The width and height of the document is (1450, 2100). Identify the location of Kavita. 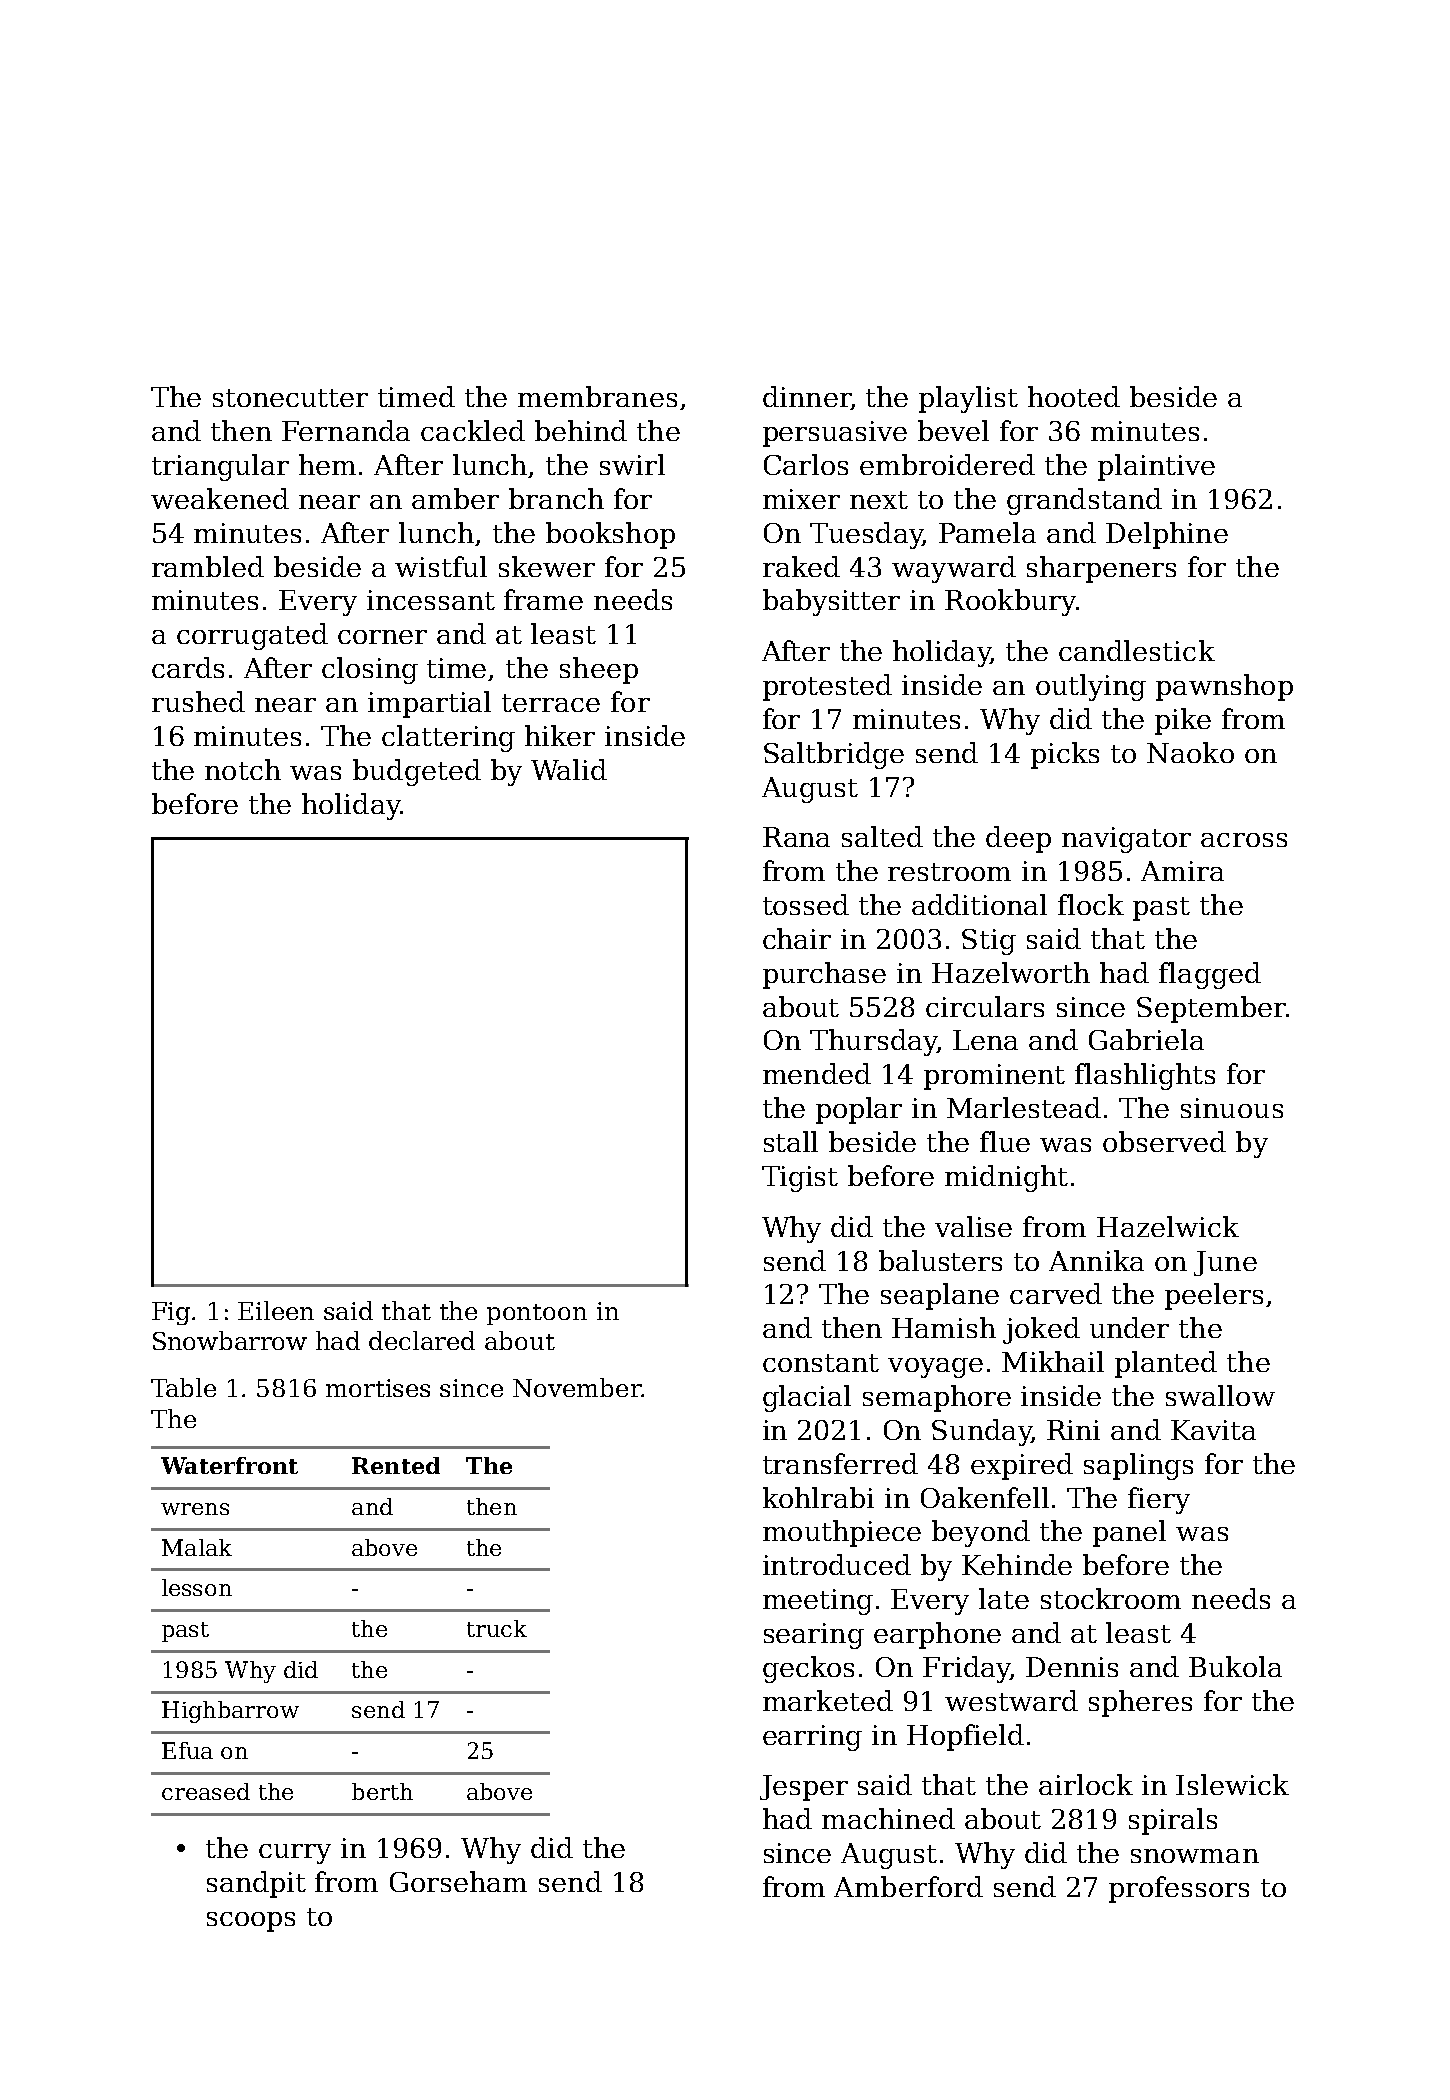
(1213, 1430).
